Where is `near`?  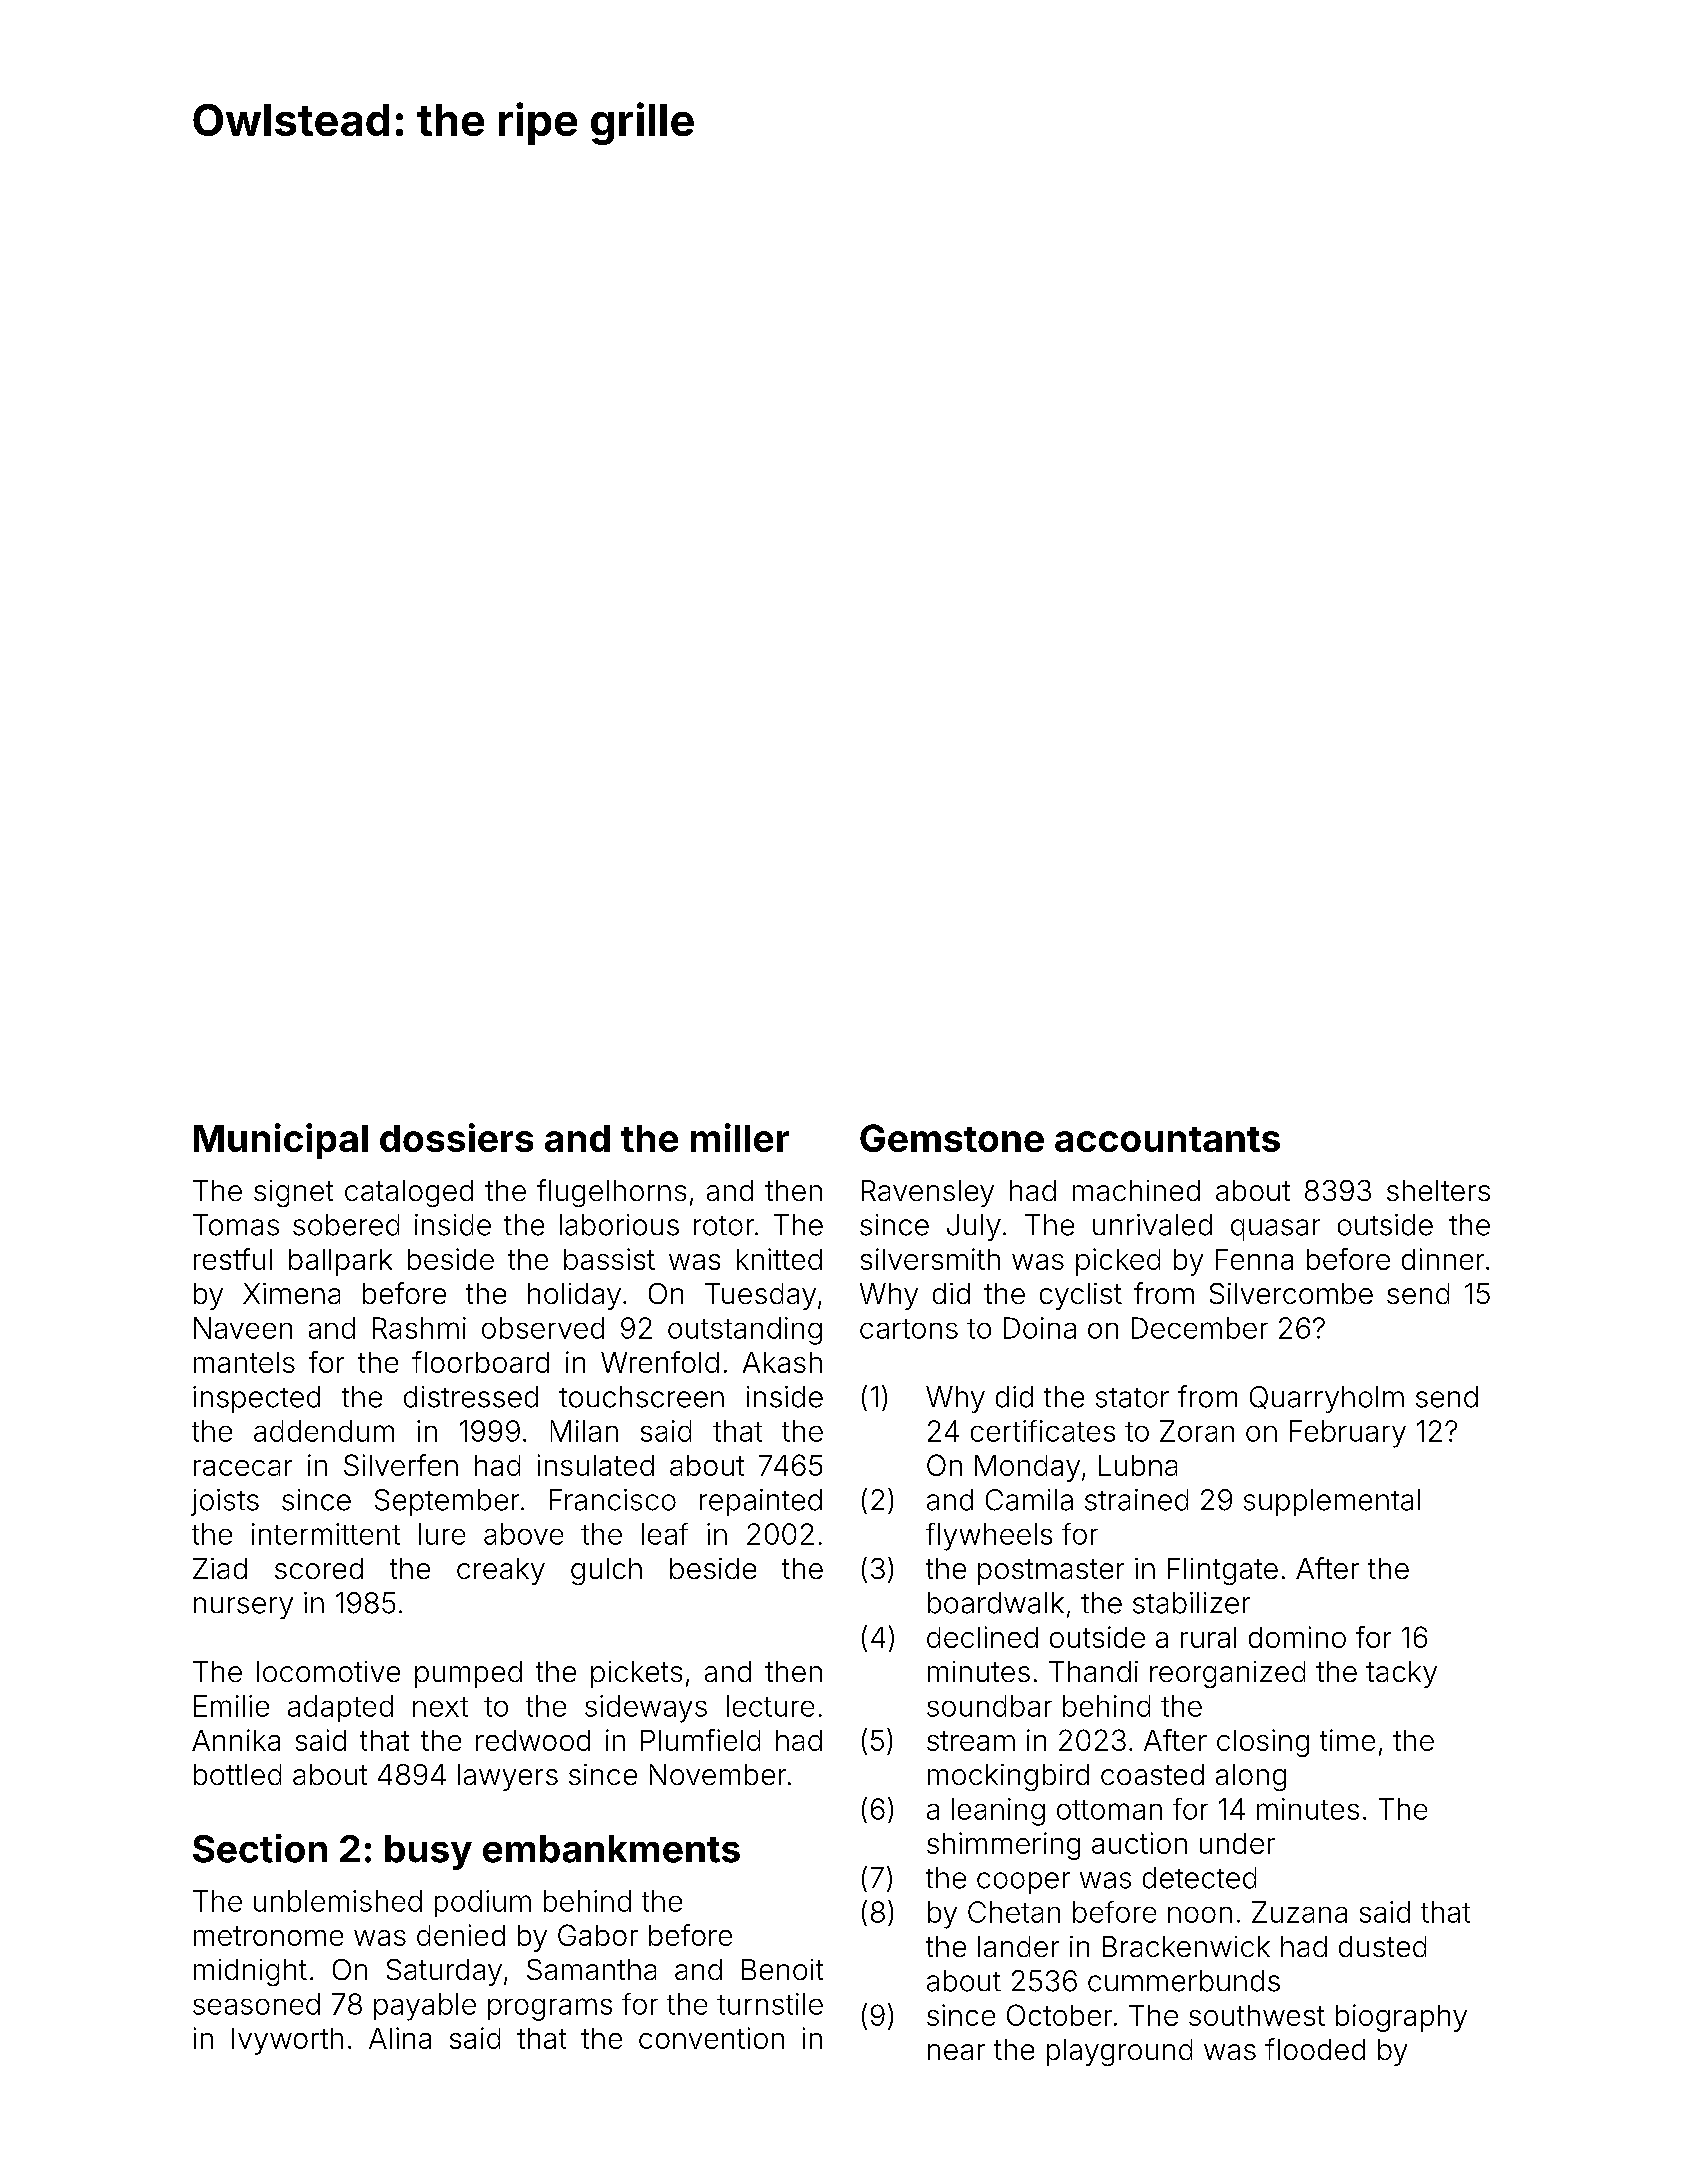
near is located at coordinates (956, 2052).
